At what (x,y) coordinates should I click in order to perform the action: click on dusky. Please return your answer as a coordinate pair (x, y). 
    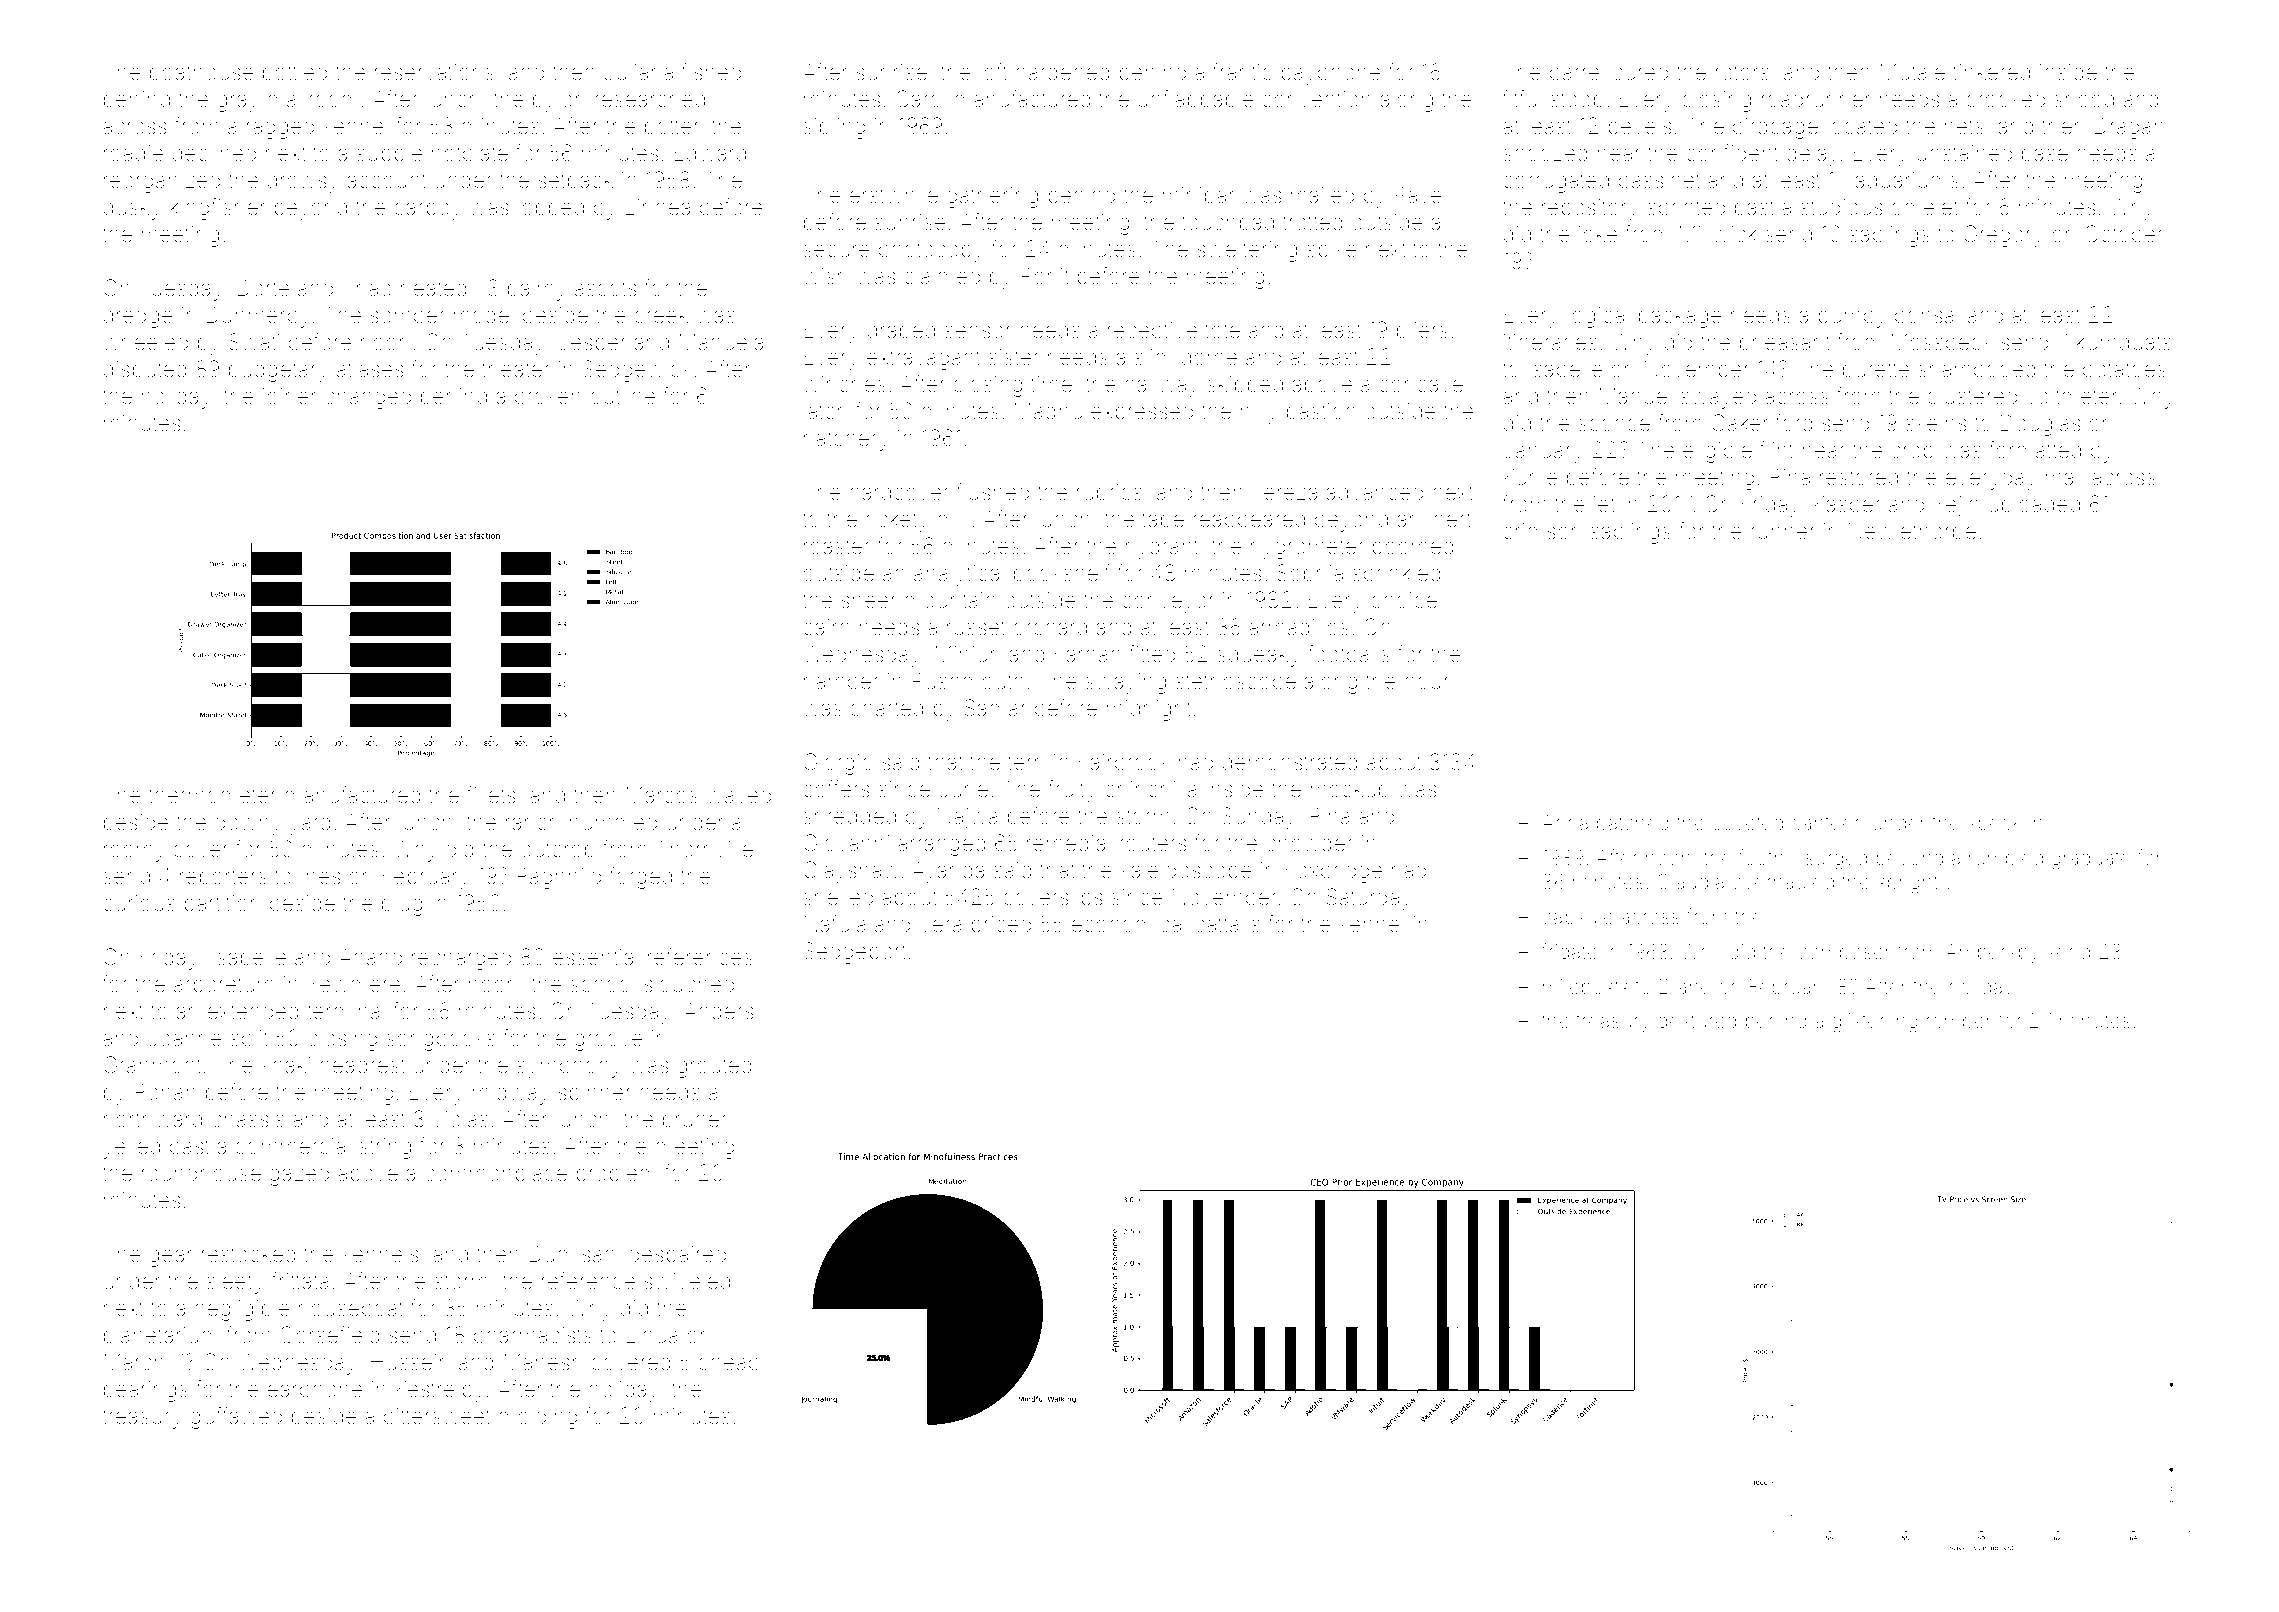
    Looking at the image, I should click on (132, 209).
